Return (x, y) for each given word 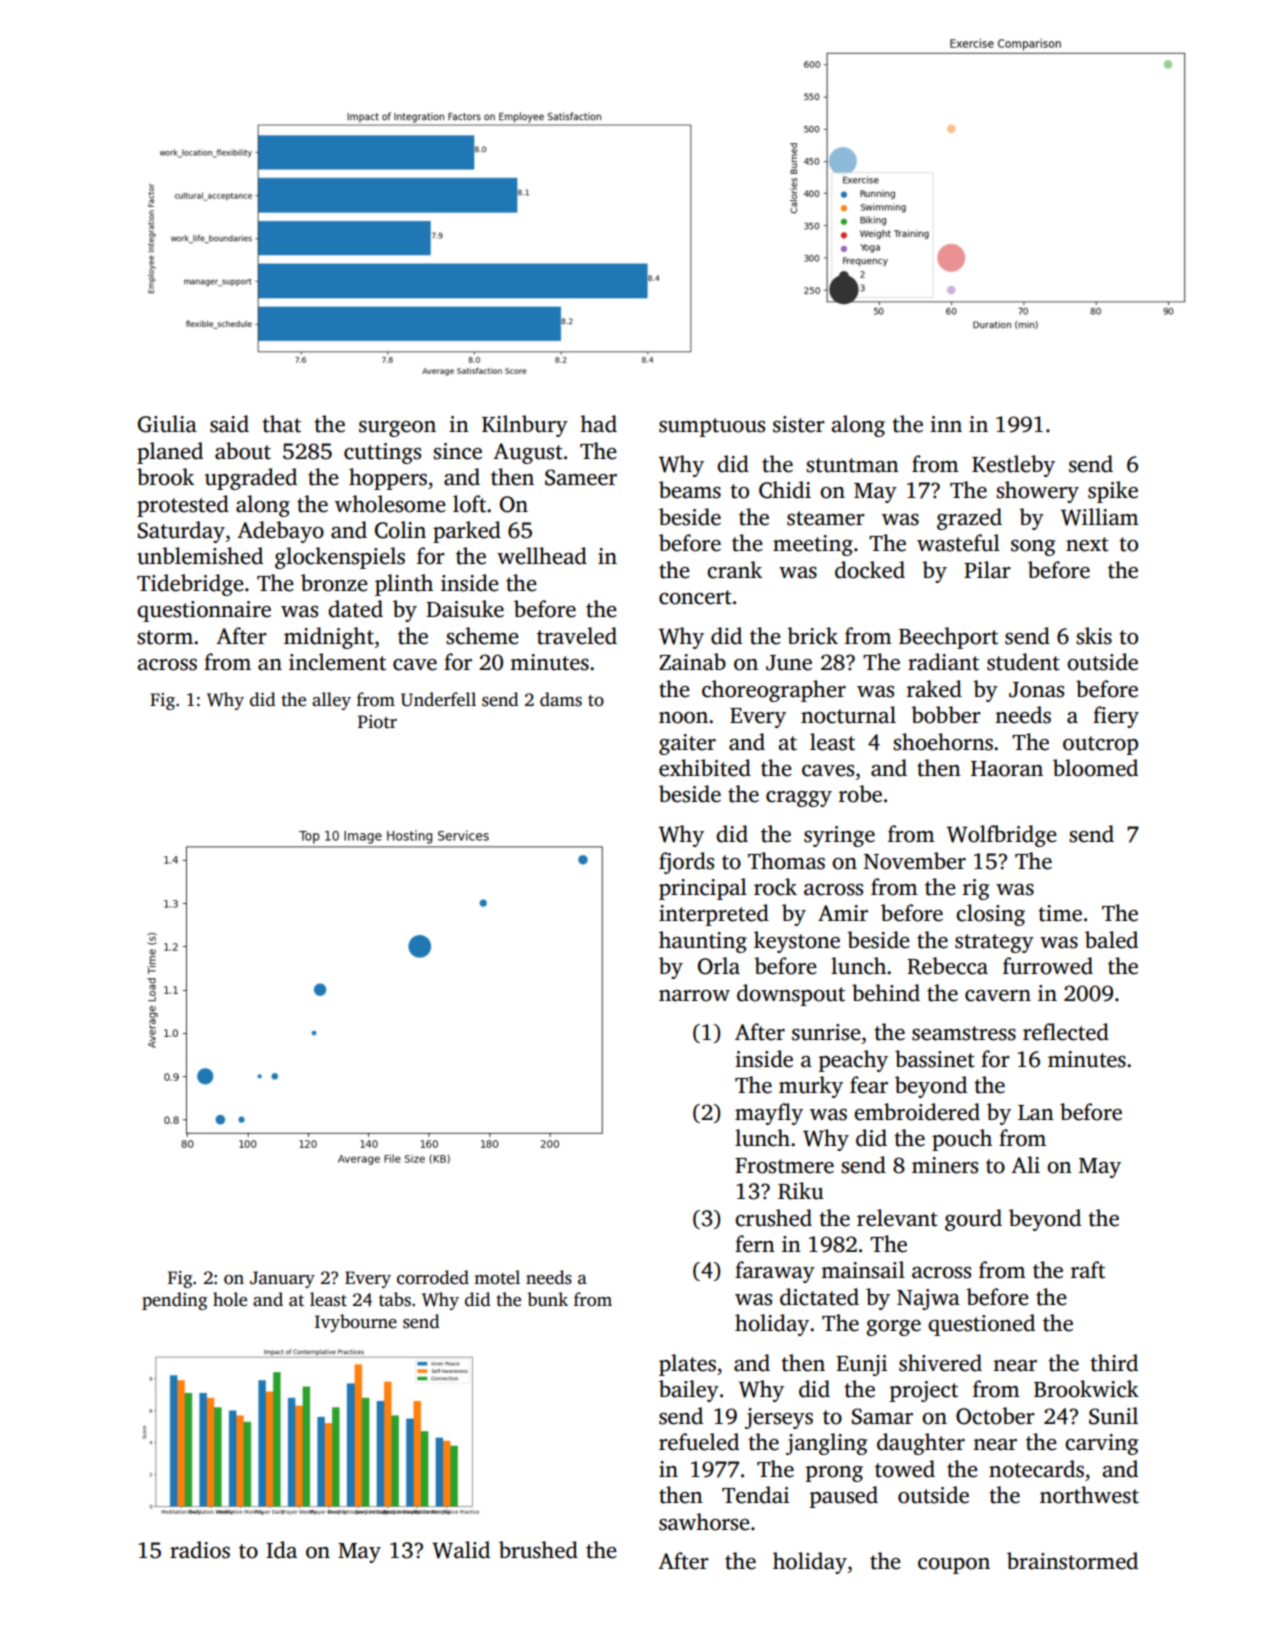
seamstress (964, 1033)
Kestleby (1013, 466)
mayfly (769, 1114)
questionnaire (204, 611)
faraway (775, 1272)
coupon (954, 1566)
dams (561, 699)
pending (174, 1301)
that (281, 424)
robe (860, 794)
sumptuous (712, 427)
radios (200, 1550)
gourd (973, 1220)
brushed (538, 1550)
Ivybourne (356, 1323)
